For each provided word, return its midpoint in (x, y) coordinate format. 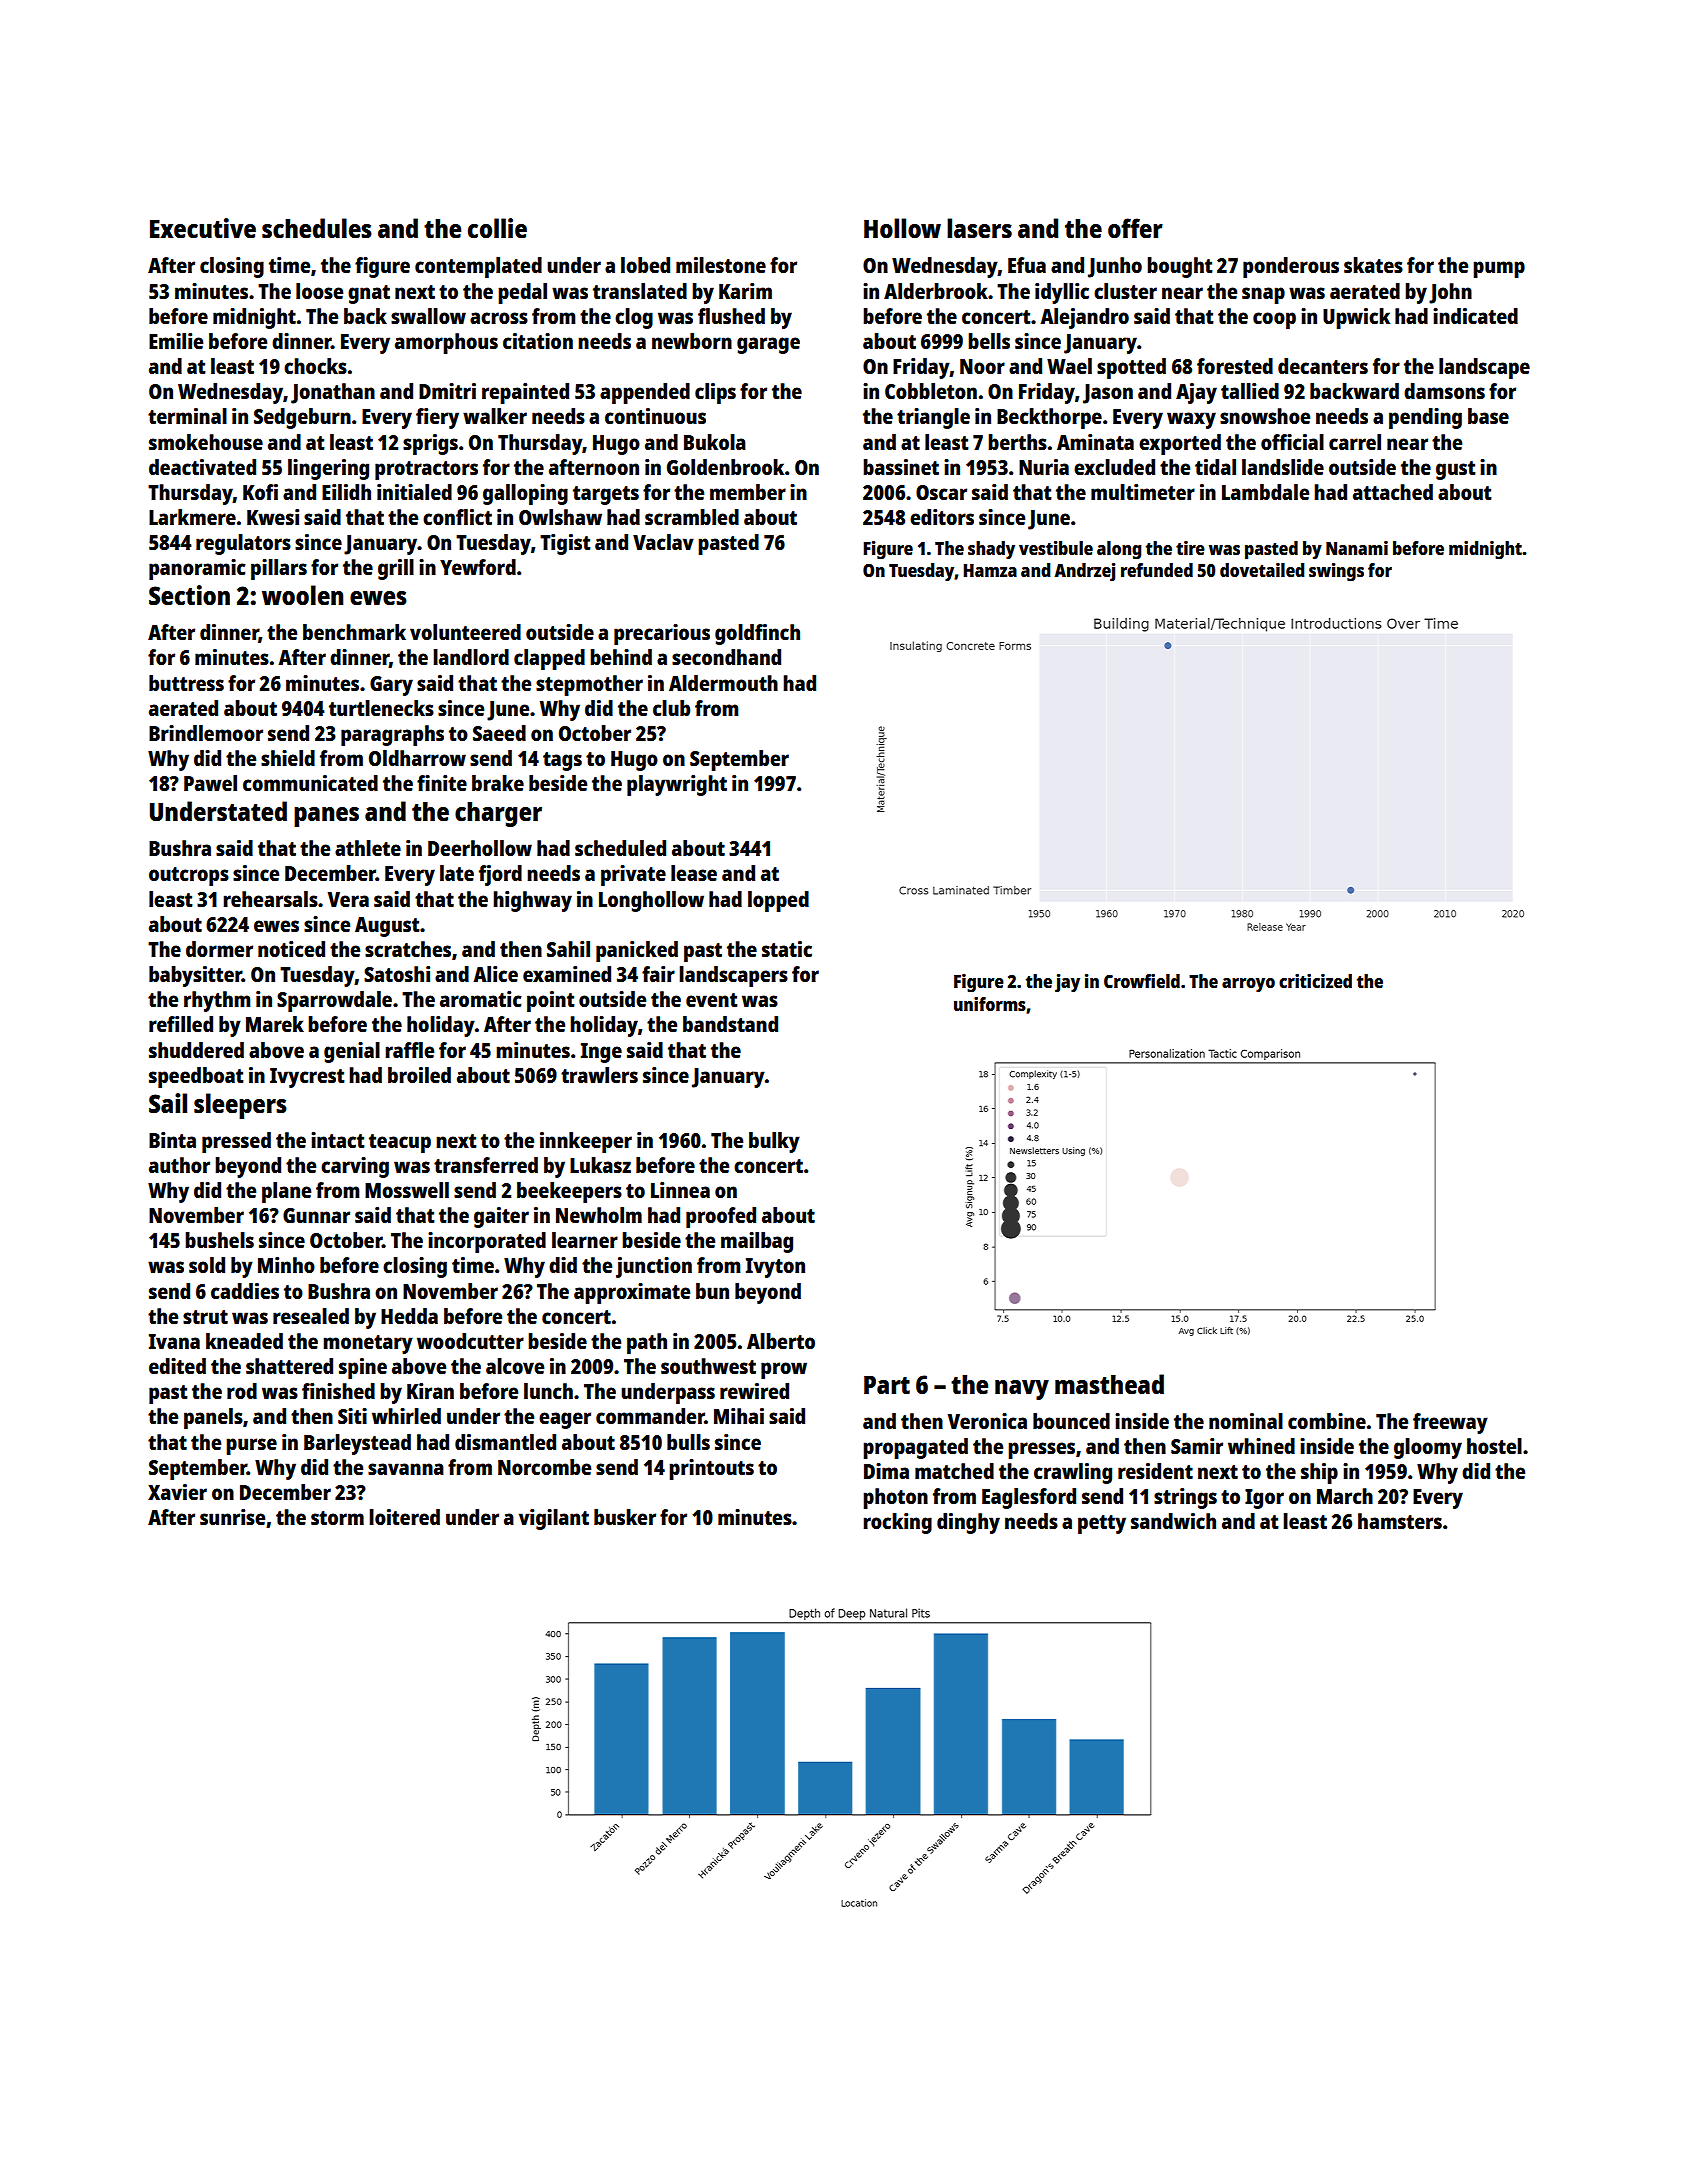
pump (1499, 269)
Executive (203, 228)
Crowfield (1142, 981)
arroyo (1248, 985)
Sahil (568, 949)
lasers (979, 228)
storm (337, 1518)
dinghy (968, 1523)
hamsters (1400, 1521)
